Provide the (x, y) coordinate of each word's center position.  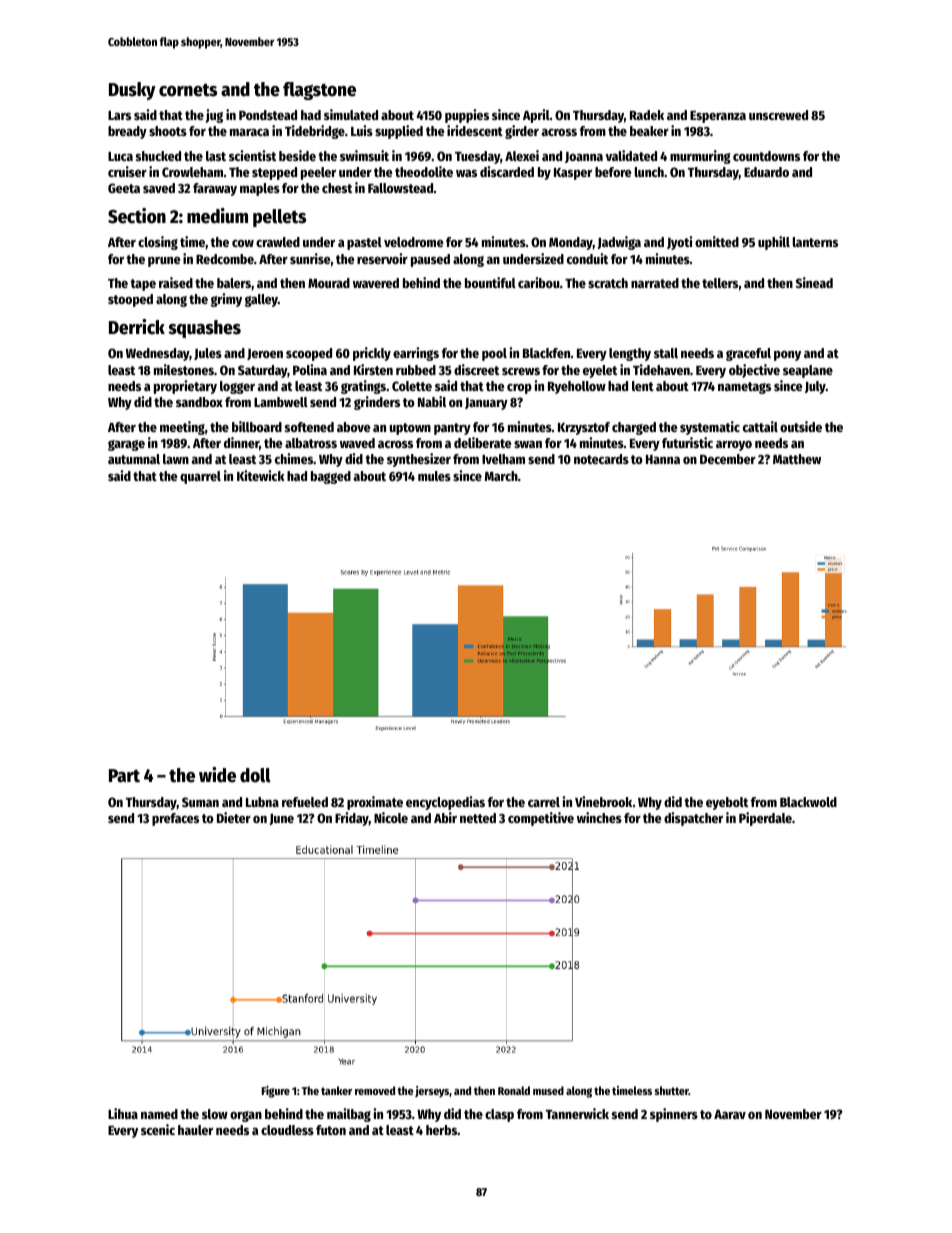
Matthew (797, 459)
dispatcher (693, 819)
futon (331, 1130)
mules (434, 476)
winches (599, 817)
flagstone (319, 91)
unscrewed (778, 115)
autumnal (134, 459)
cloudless (287, 1130)
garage (126, 445)
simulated (351, 114)
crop (519, 389)
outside (801, 426)
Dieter (234, 817)
